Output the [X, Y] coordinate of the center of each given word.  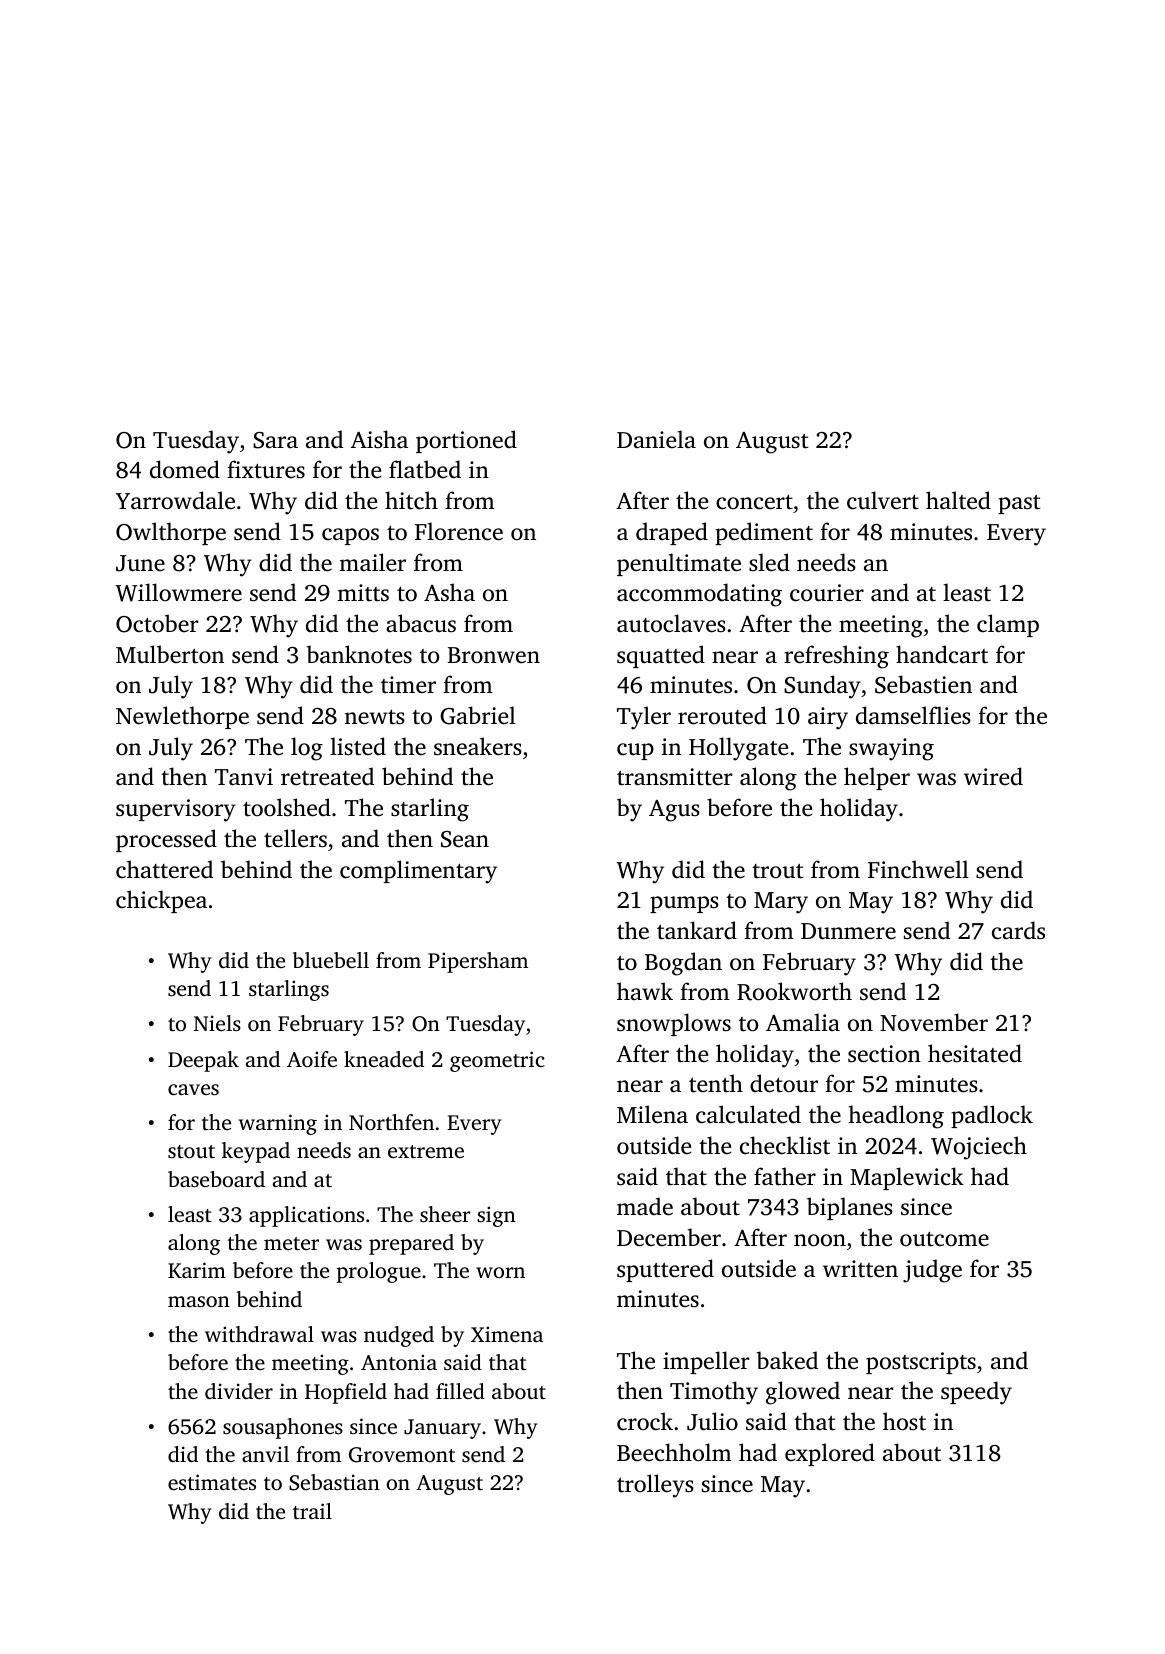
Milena [652, 1114]
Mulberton [170, 654]
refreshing [836, 657]
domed [185, 469]
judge [932, 1271]
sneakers [478, 746]
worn [500, 1272]
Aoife [312, 1059]
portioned [466, 441]
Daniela [656, 439]
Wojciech [979, 1148]
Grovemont [402, 1455]
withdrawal [259, 1334]
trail [312, 1511]
